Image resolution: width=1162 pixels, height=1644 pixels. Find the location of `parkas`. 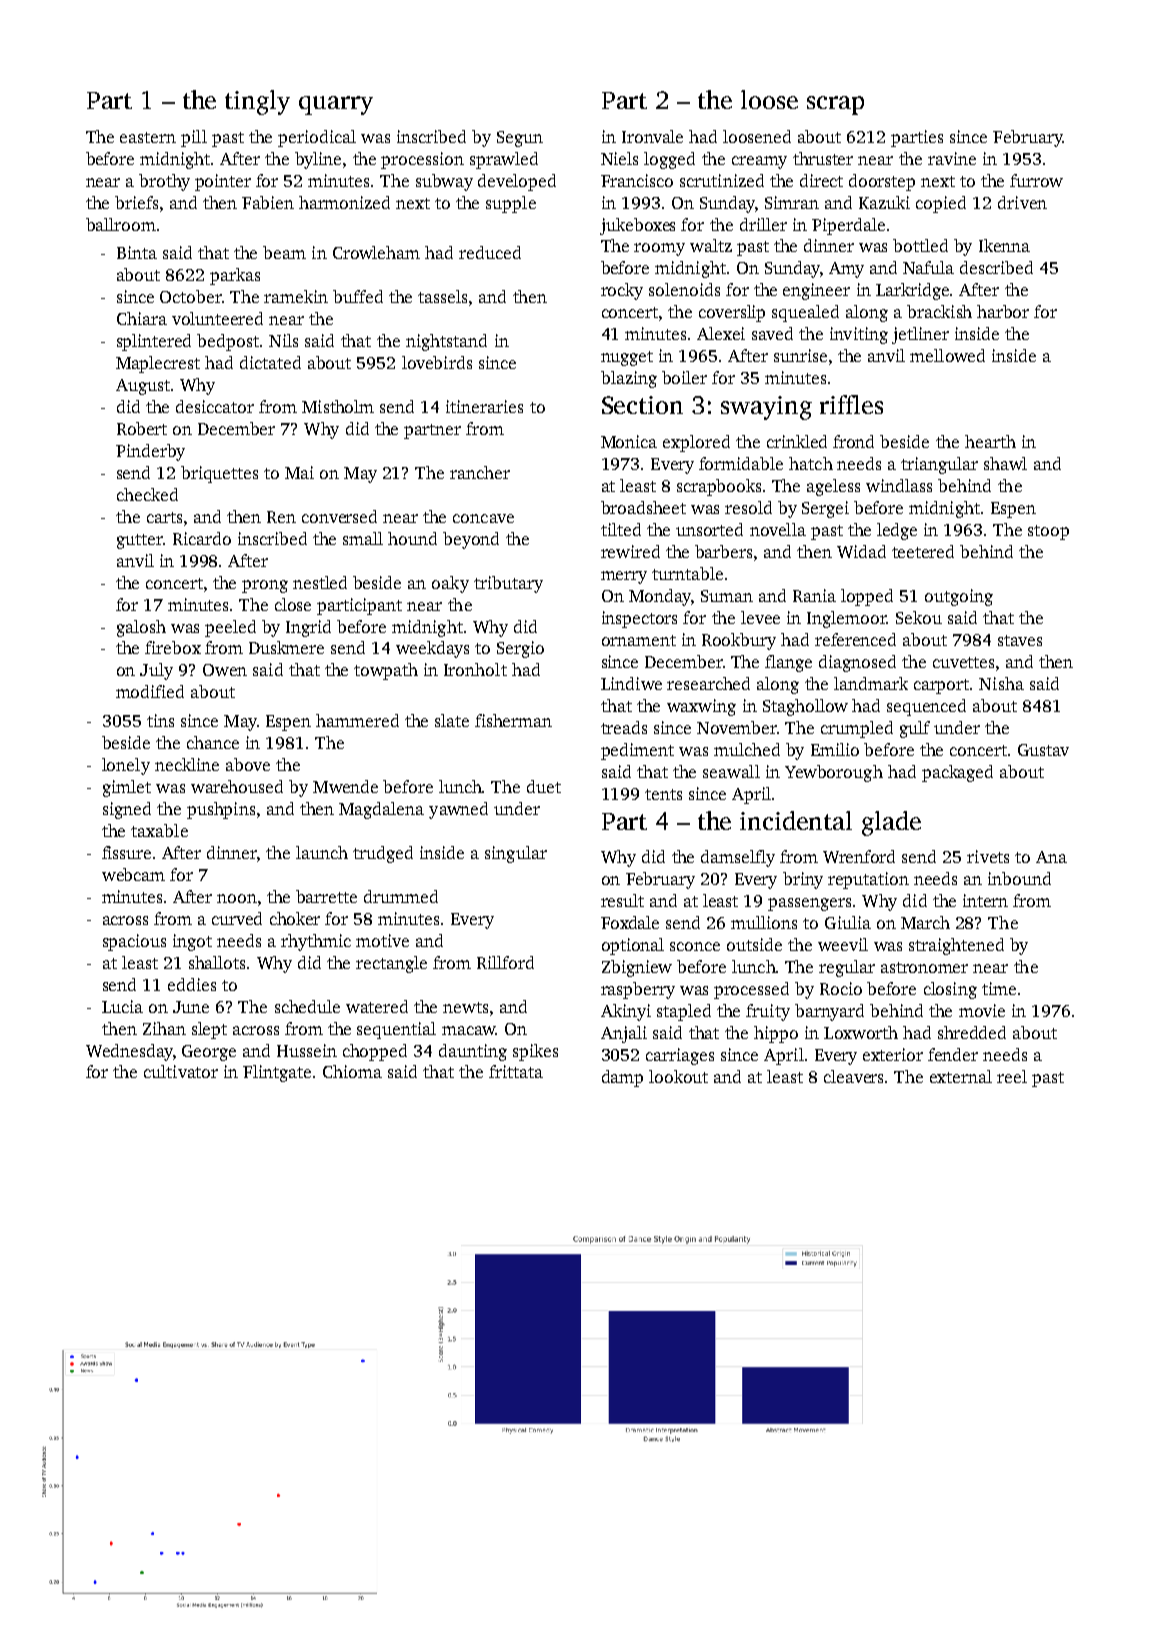

parkas is located at coordinates (235, 276).
